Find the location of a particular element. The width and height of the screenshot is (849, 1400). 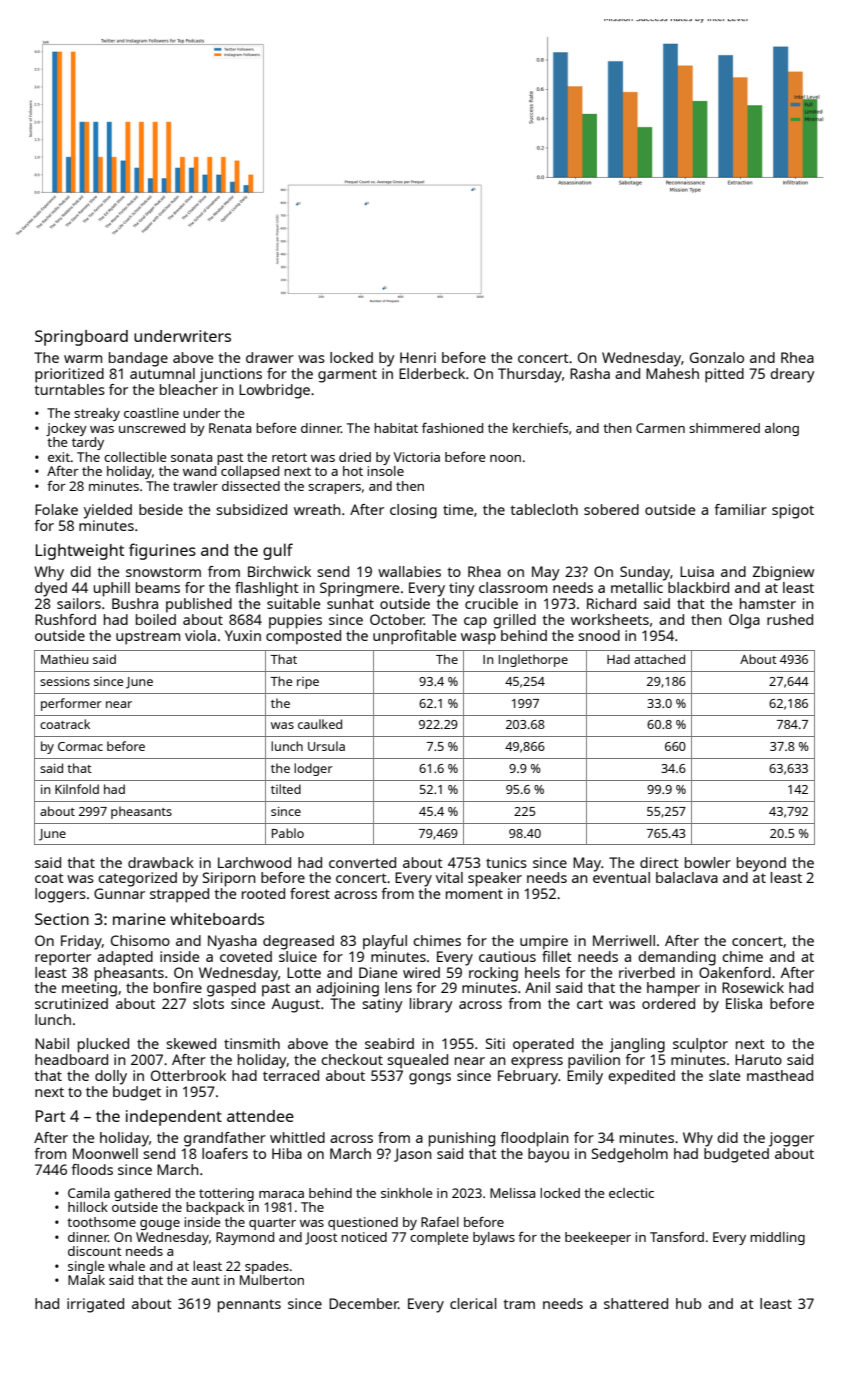

Rasha is located at coordinates (590, 373).
